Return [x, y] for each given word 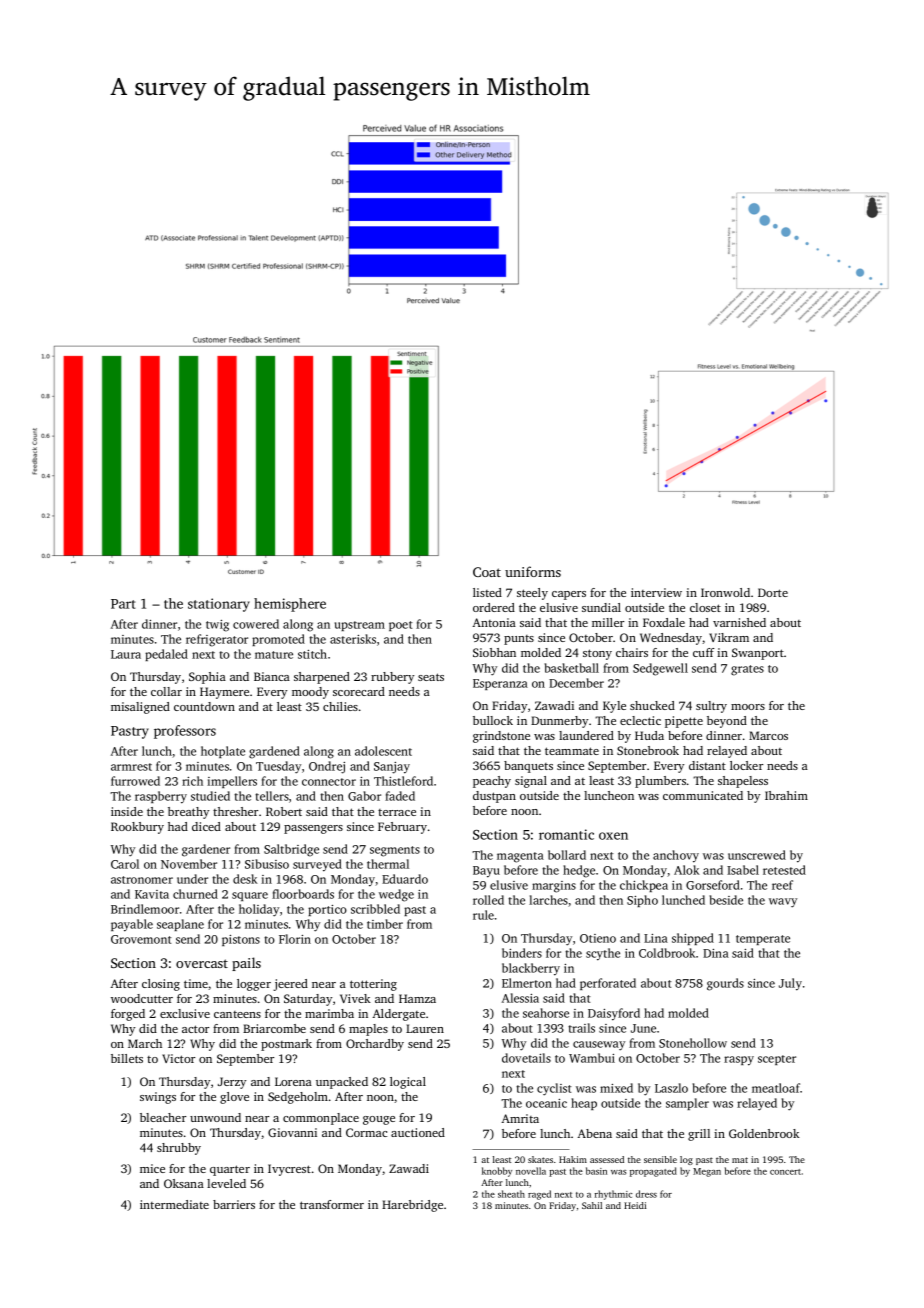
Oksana [184, 1183]
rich [192, 781]
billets [127, 1058]
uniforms [533, 571]
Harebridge [412, 1206]
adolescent [383, 751]
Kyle [614, 707]
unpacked [342, 1083]
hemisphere [290, 605]
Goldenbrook [764, 1133]
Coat [487, 572]
